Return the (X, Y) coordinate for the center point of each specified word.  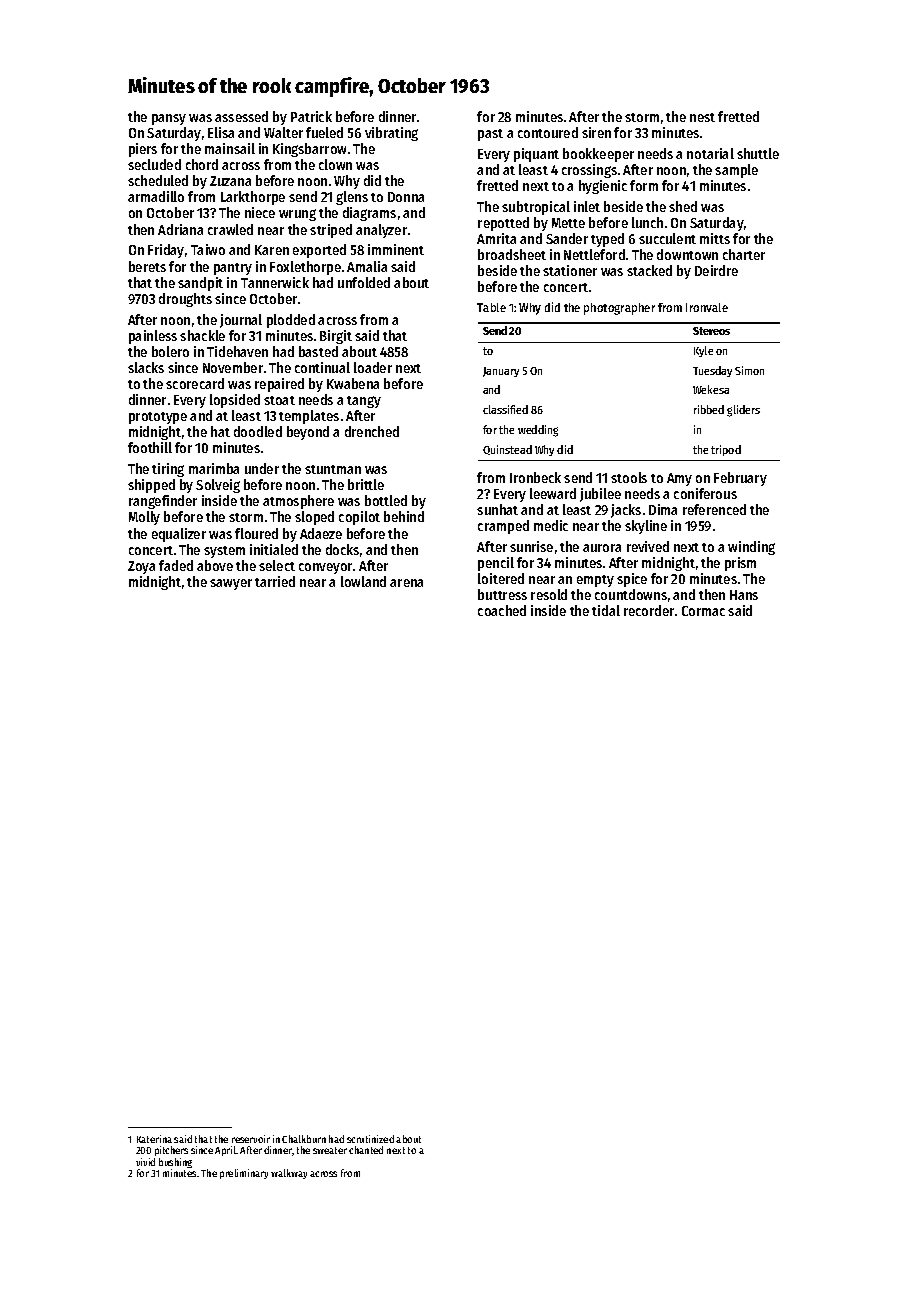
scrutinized (370, 1139)
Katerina (154, 1139)
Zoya (141, 567)
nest (702, 117)
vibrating (391, 134)
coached (502, 610)
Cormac (703, 611)
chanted (366, 1150)
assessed (241, 116)
